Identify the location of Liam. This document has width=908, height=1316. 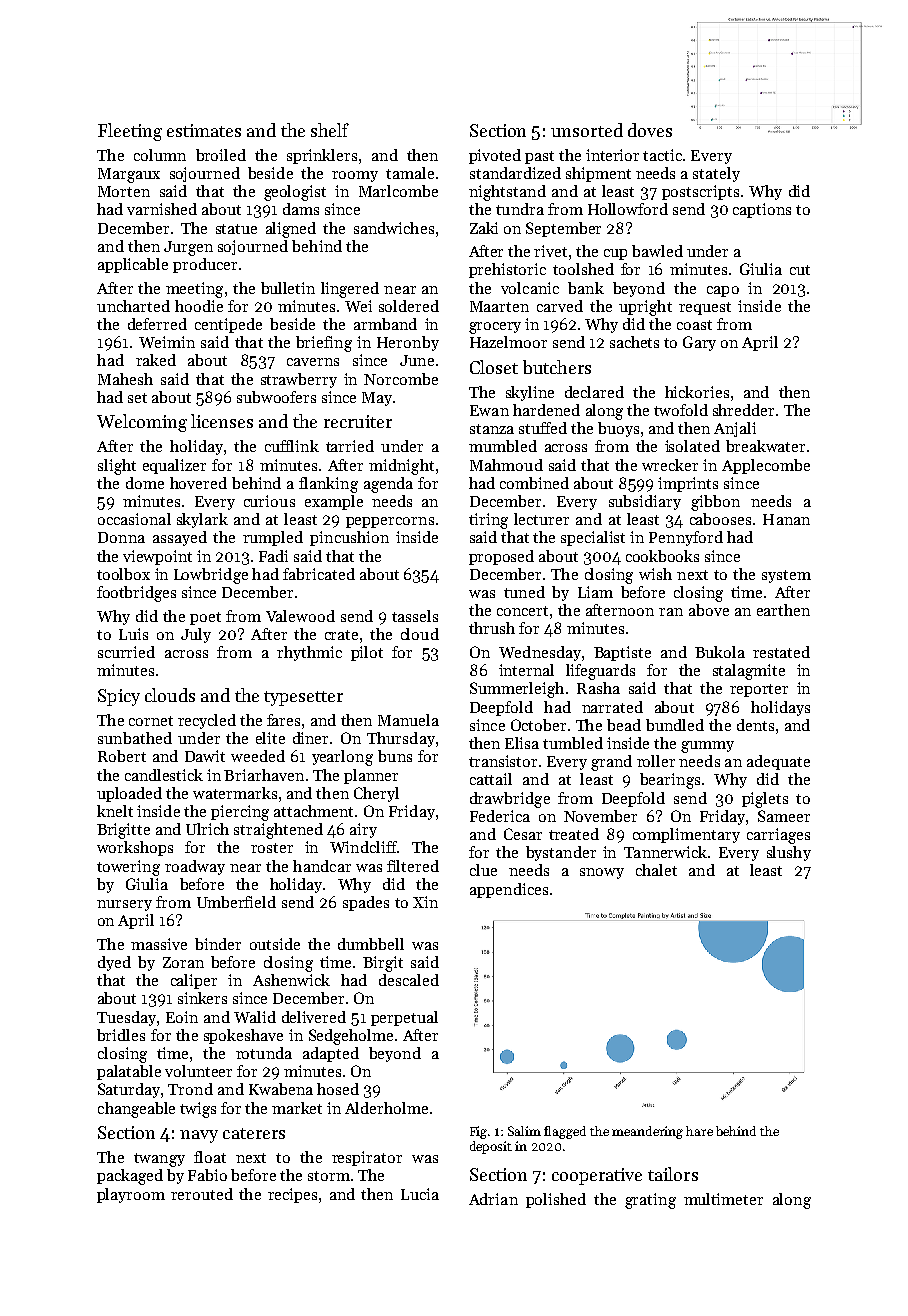
(595, 592).
